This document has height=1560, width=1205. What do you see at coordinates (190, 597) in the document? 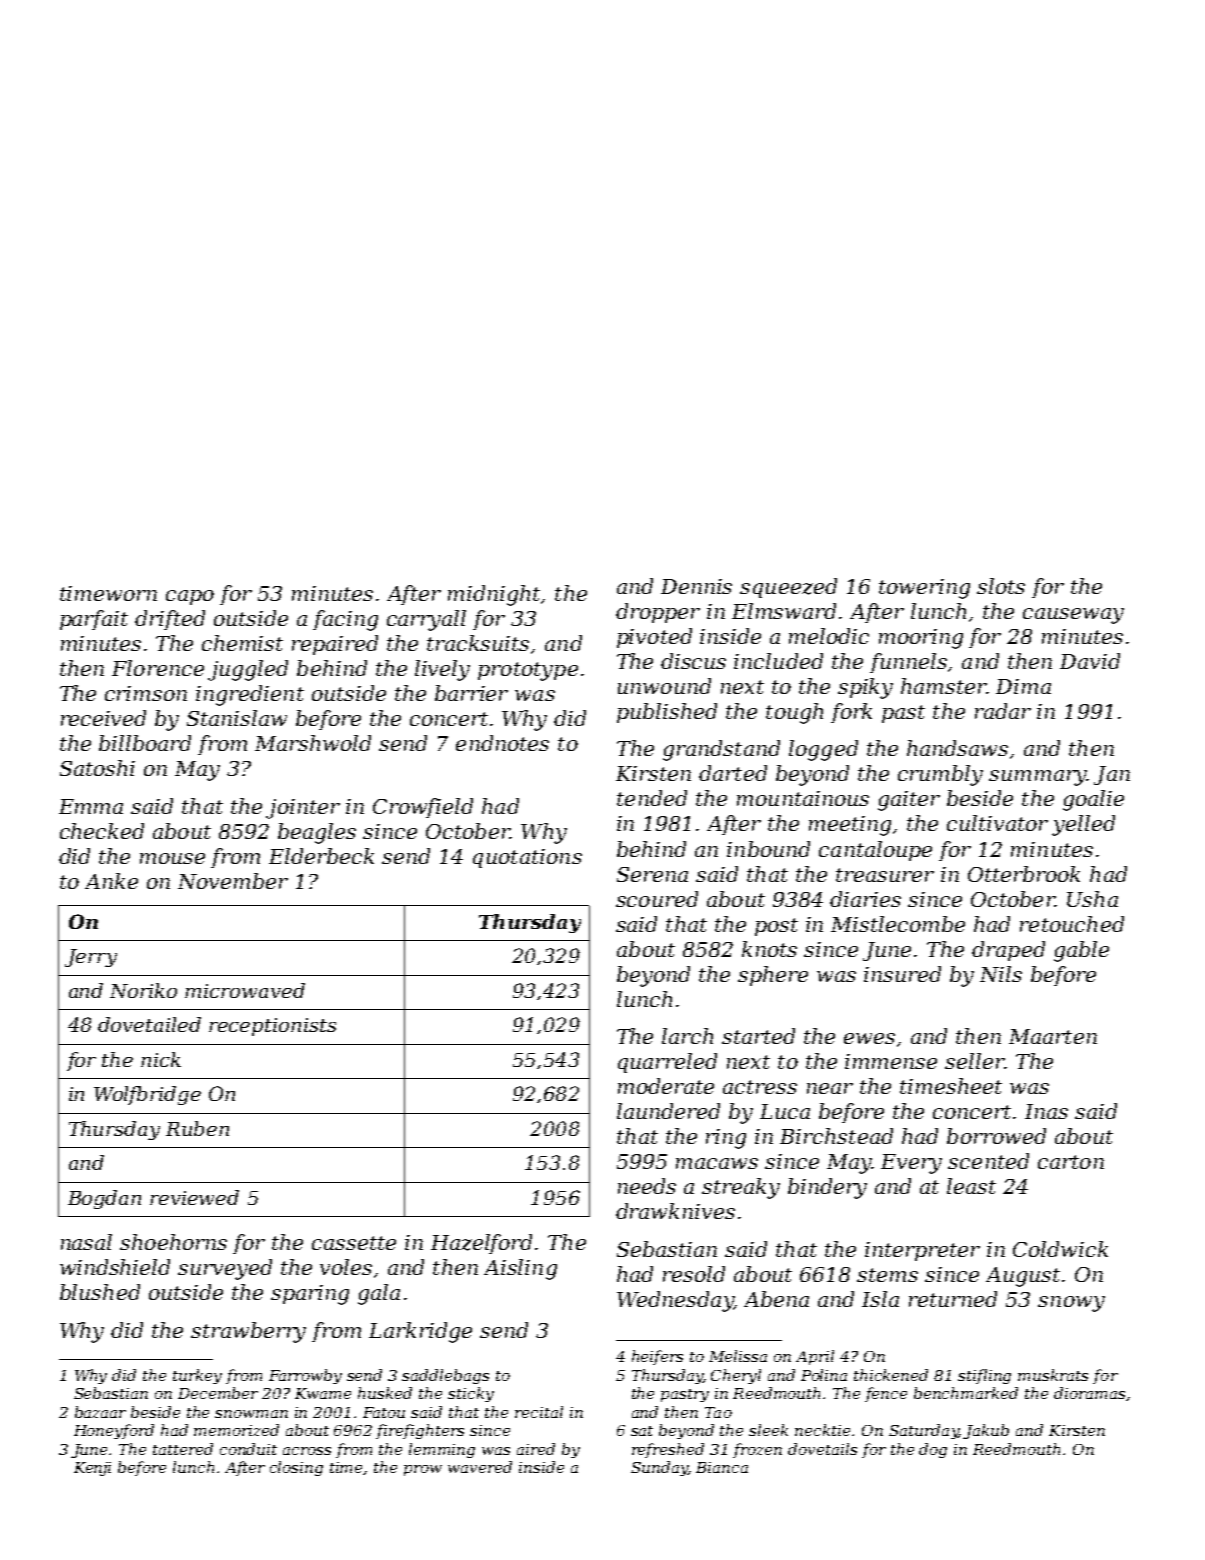
I see `capo` at bounding box center [190, 597].
